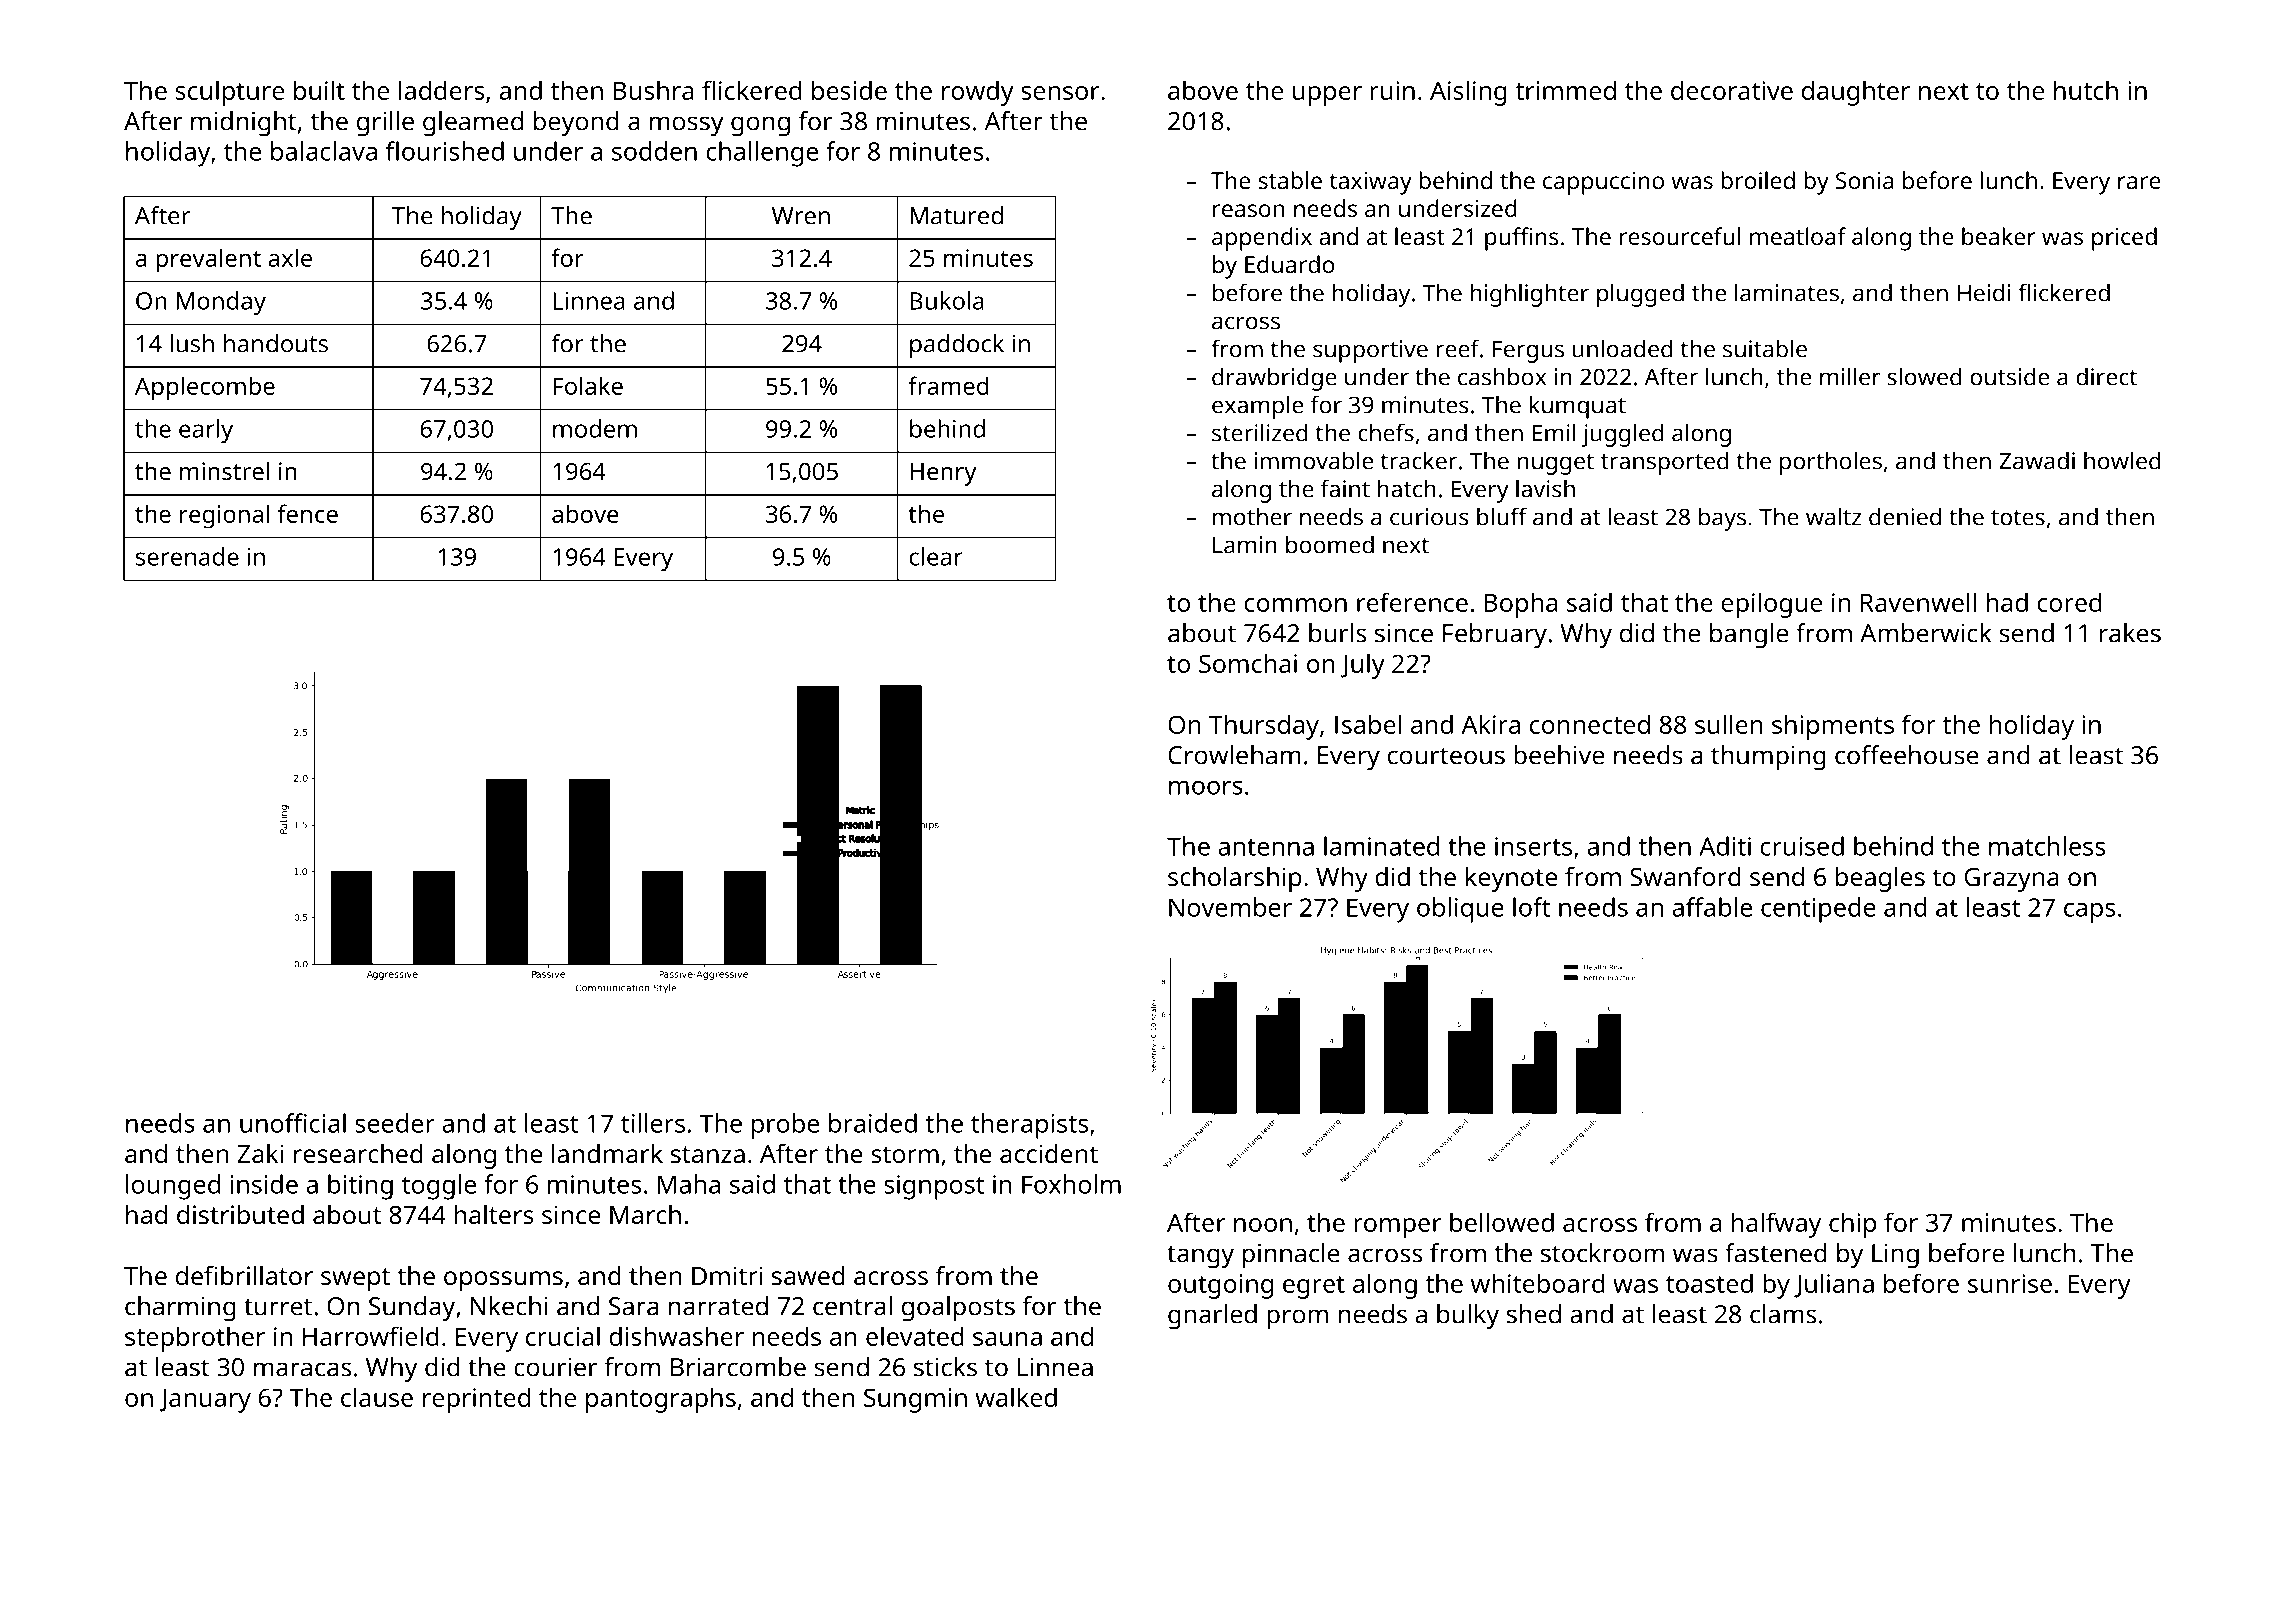 The height and width of the page is (1620, 2292). What do you see at coordinates (2106, 376) in the page?
I see `direct` at bounding box center [2106, 376].
